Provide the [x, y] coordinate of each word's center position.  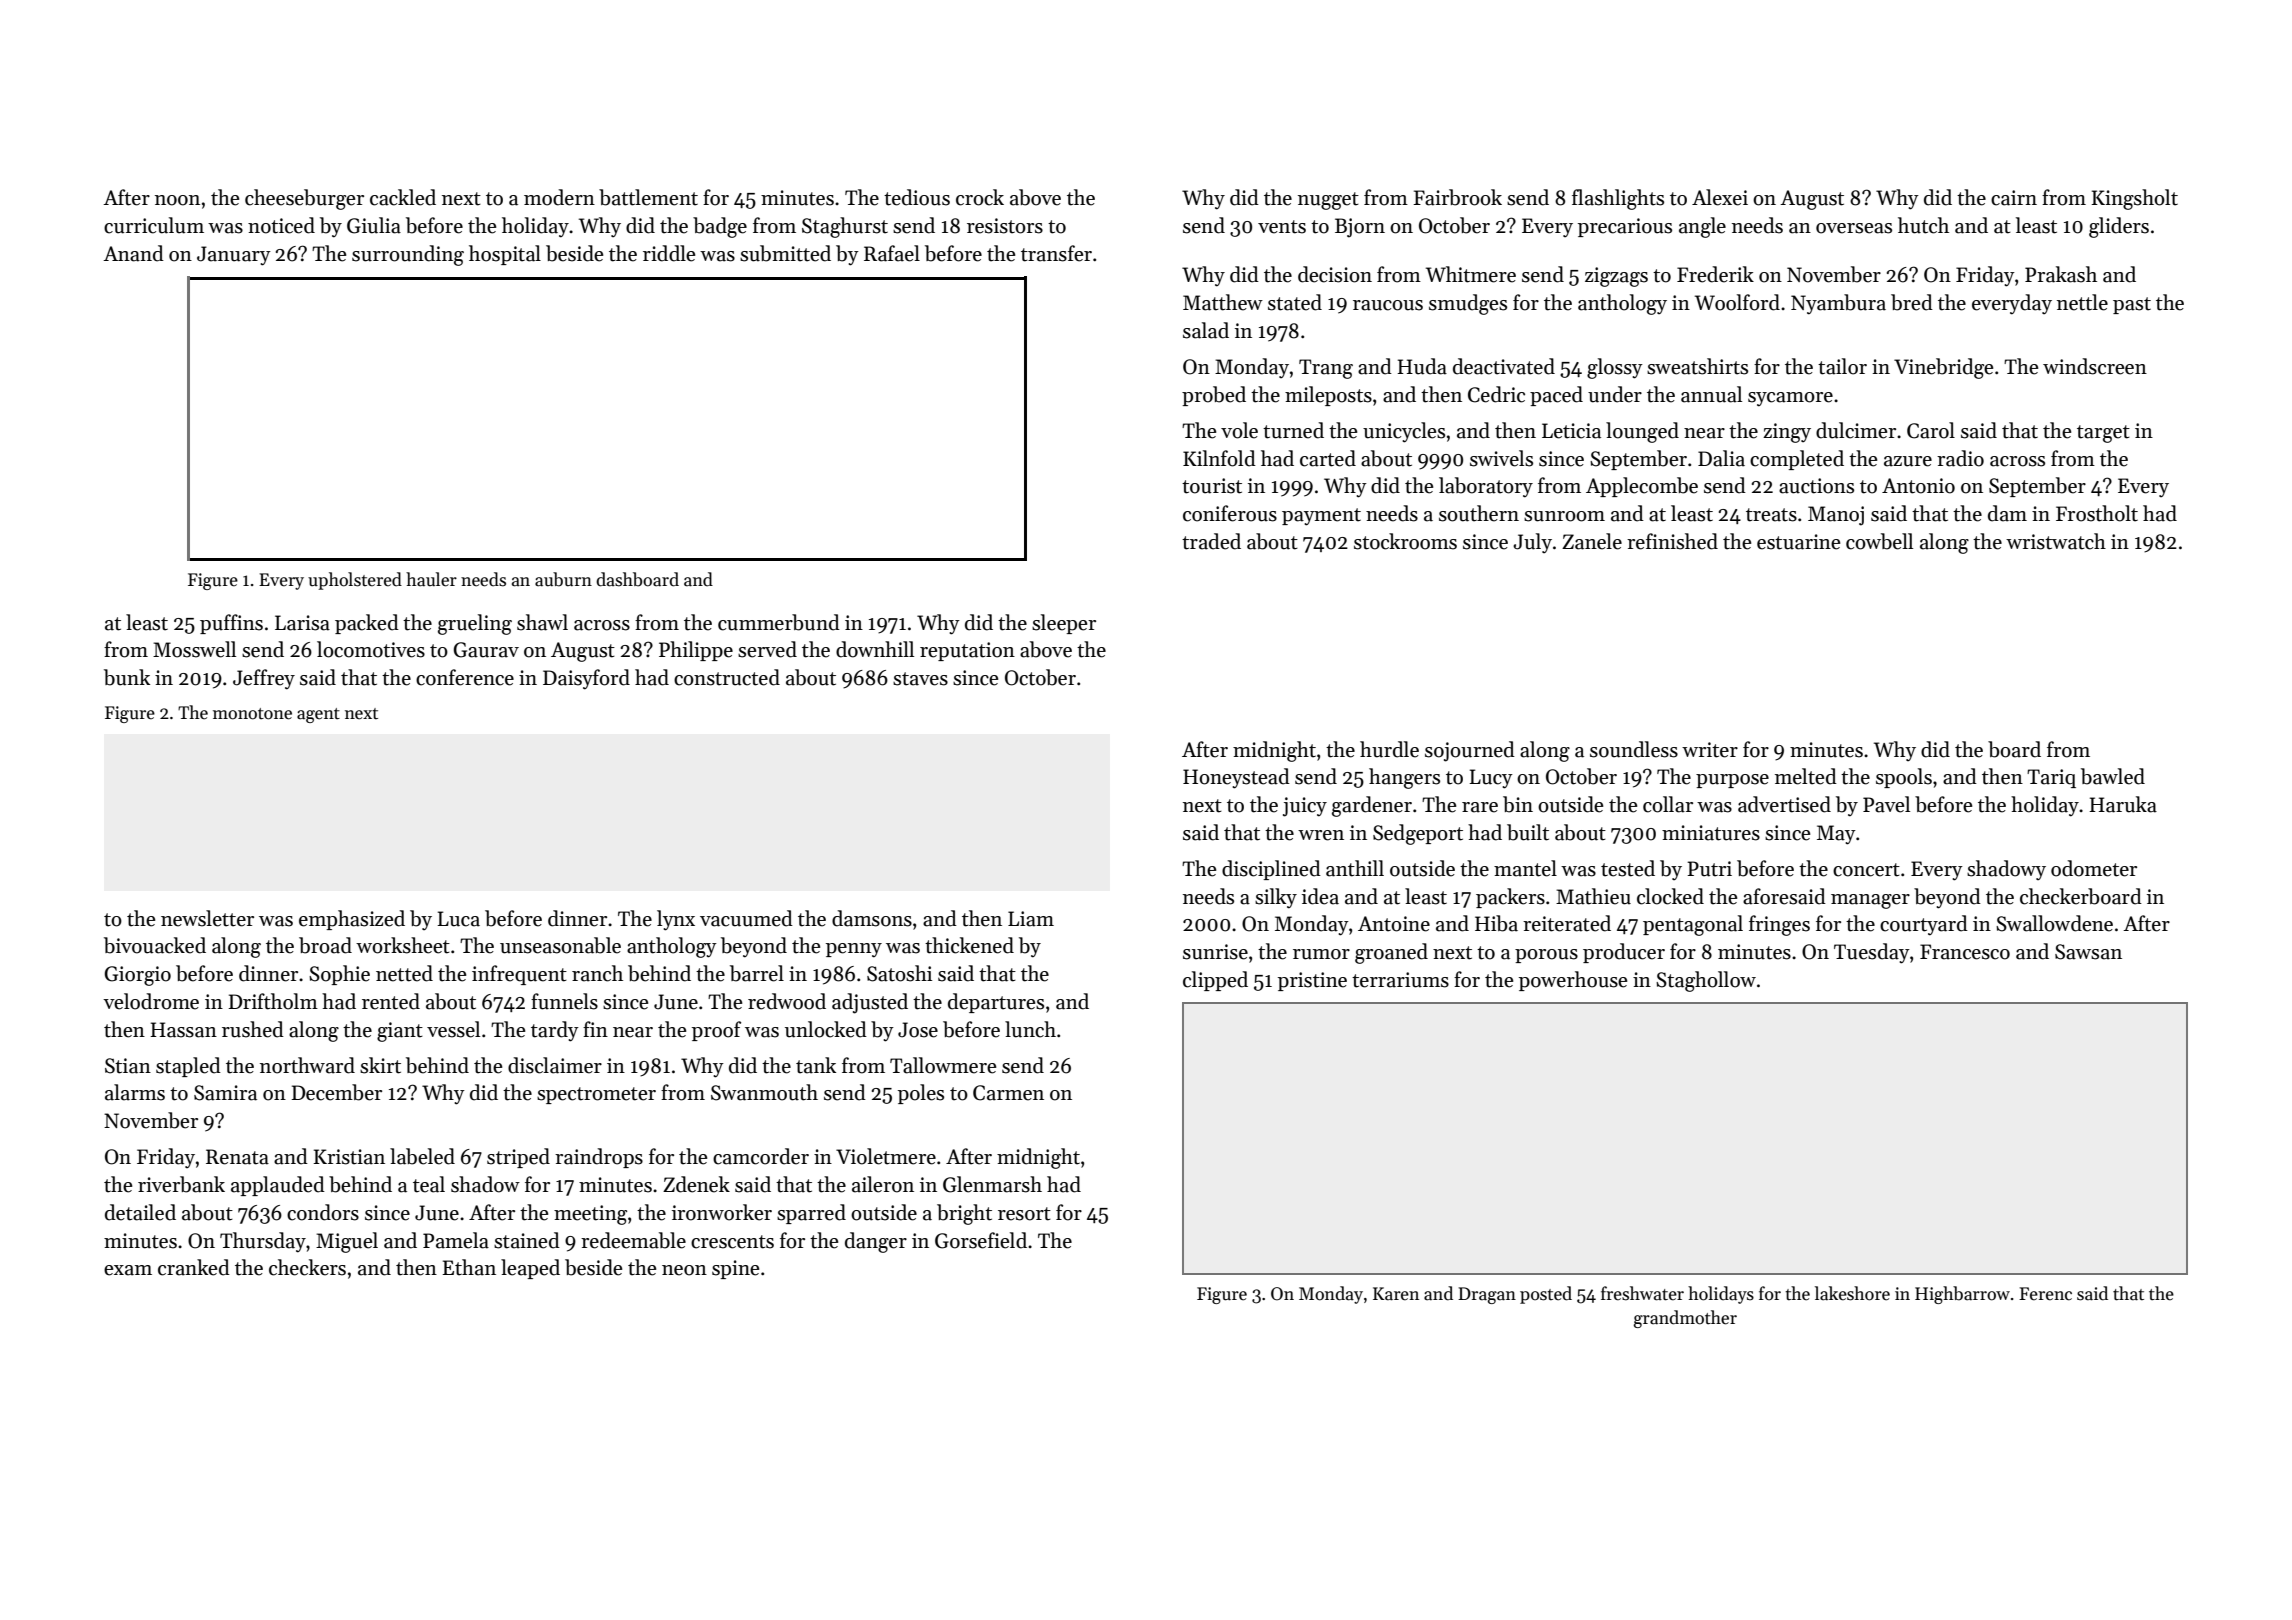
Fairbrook [1457, 197]
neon [684, 1270]
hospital [505, 255]
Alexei [1720, 197]
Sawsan [2088, 952]
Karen [1396, 1294]
